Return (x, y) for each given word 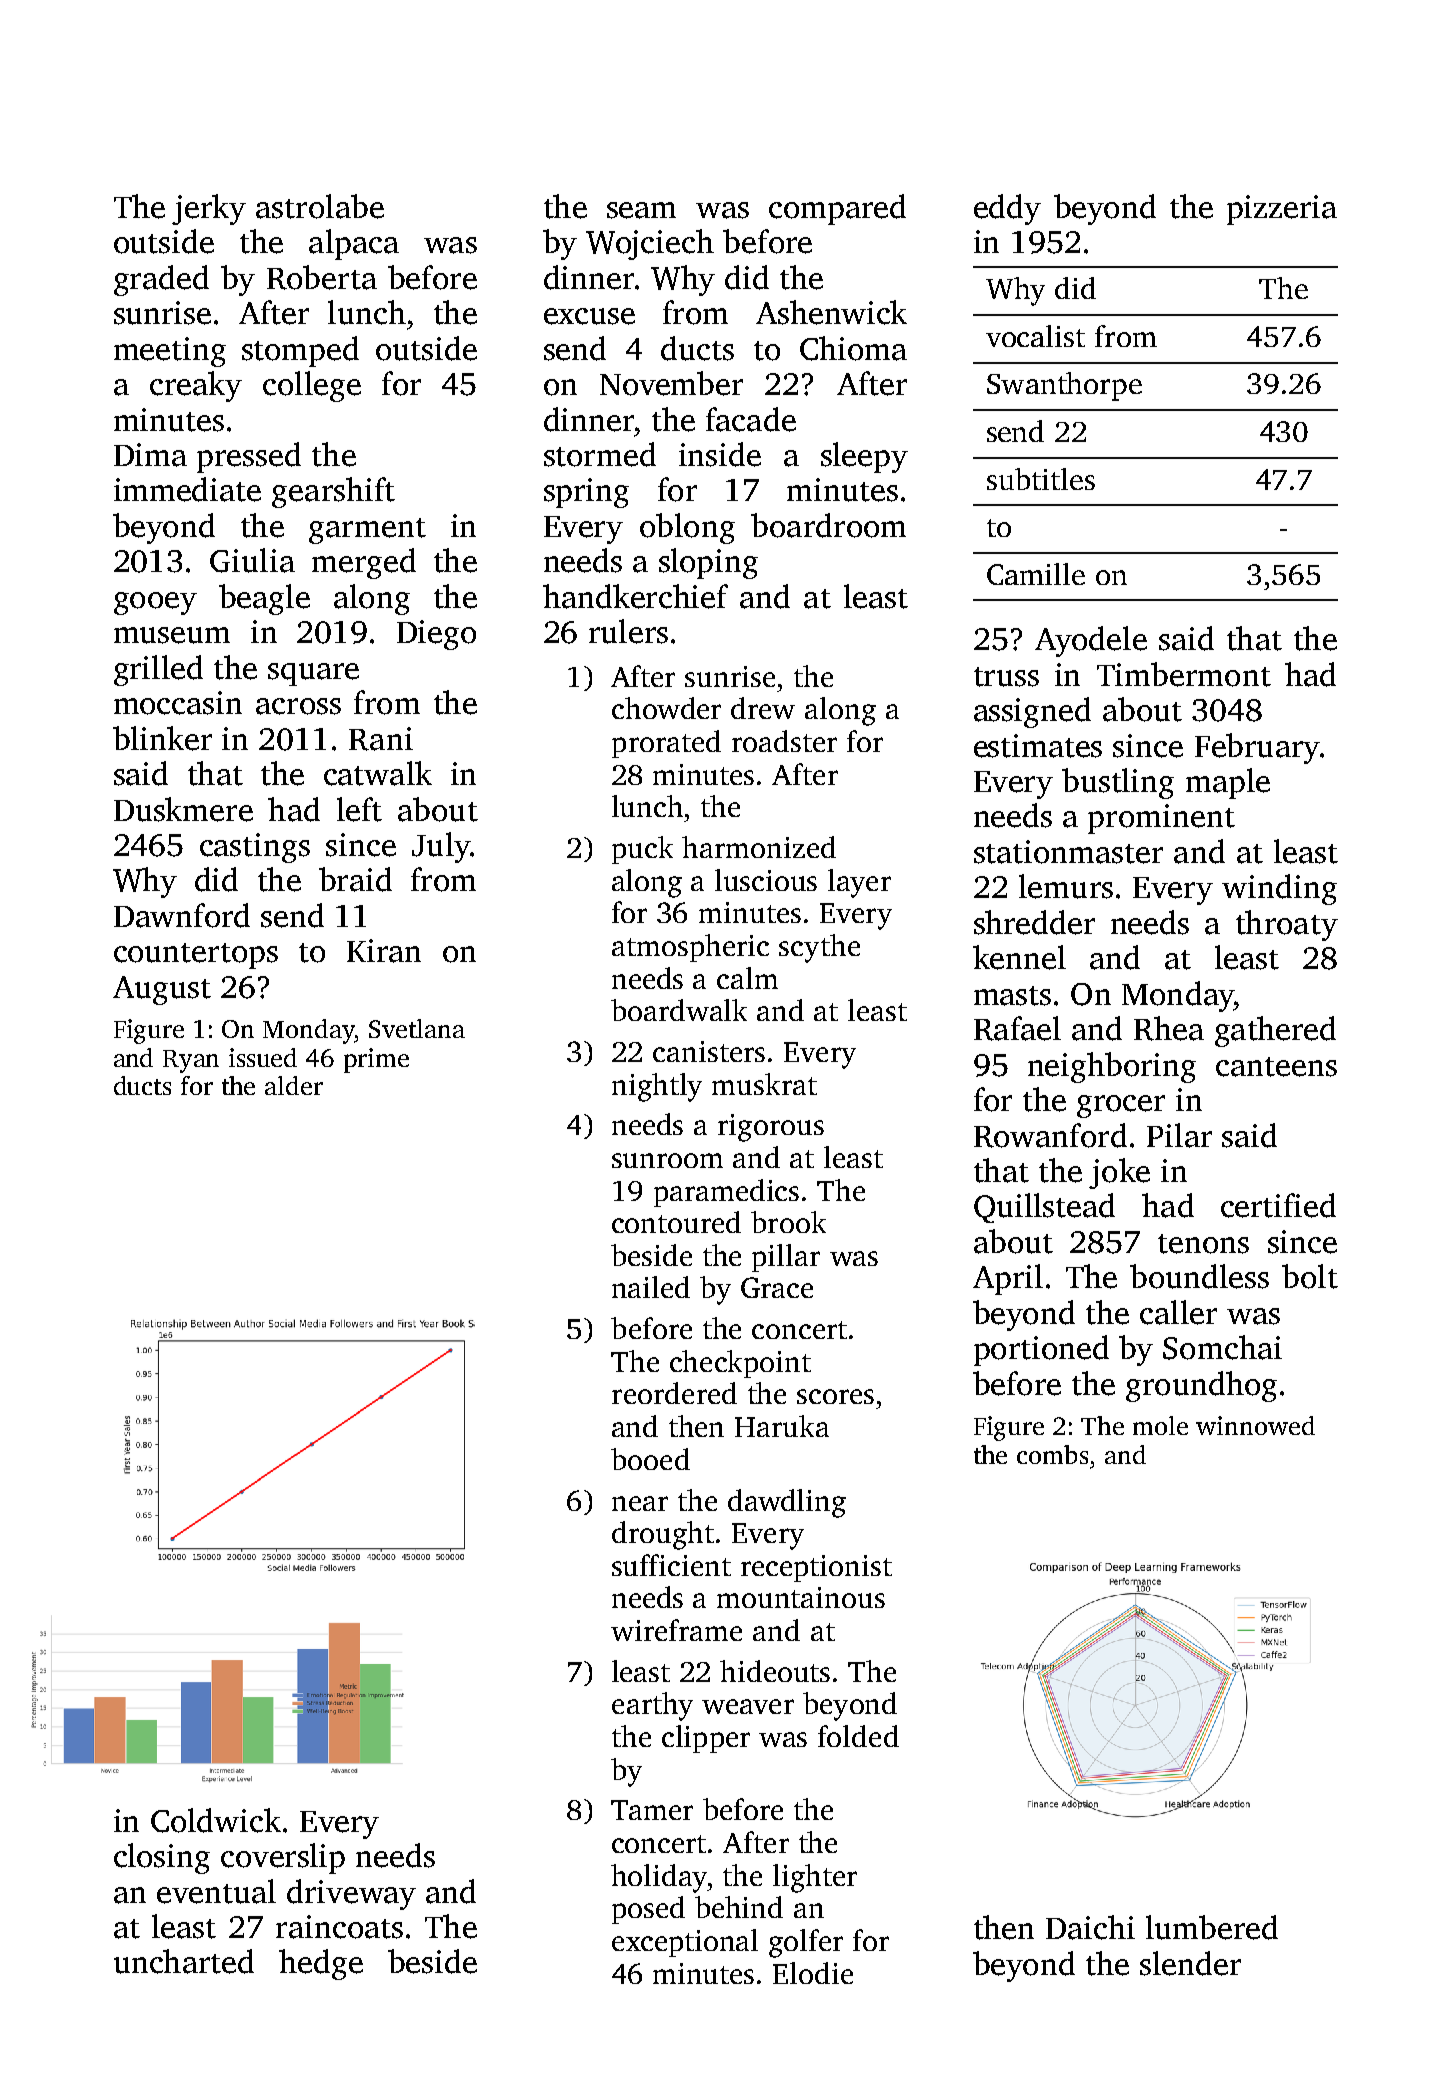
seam (641, 210)
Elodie (813, 1973)
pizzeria (1282, 210)
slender (1190, 1963)
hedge (321, 1964)
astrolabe (320, 206)
